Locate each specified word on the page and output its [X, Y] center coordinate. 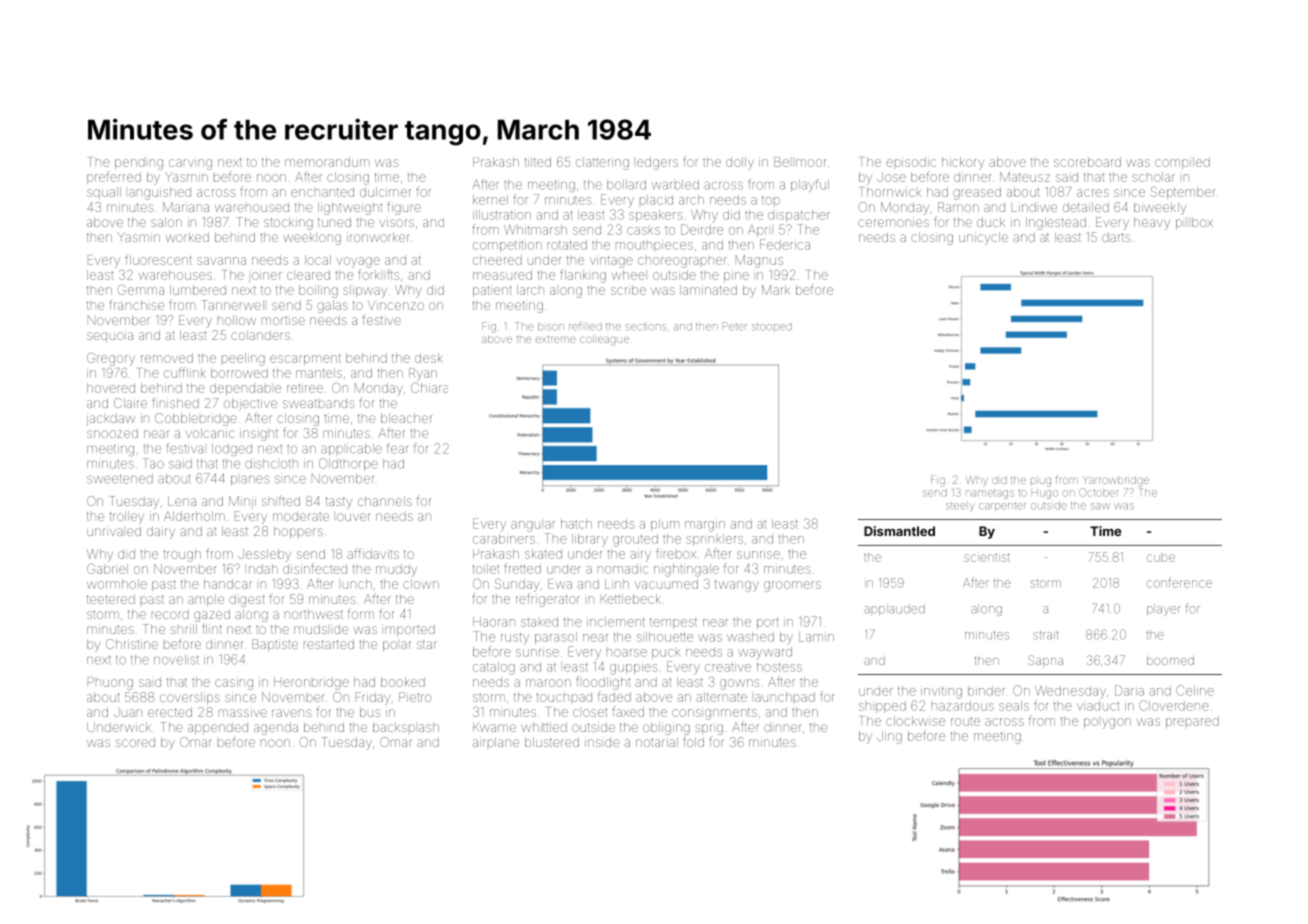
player [1164, 611]
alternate [721, 697]
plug [1041, 481]
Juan [128, 712]
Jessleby [264, 555]
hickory [963, 163]
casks [643, 231]
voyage [358, 262]
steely [960, 506]
